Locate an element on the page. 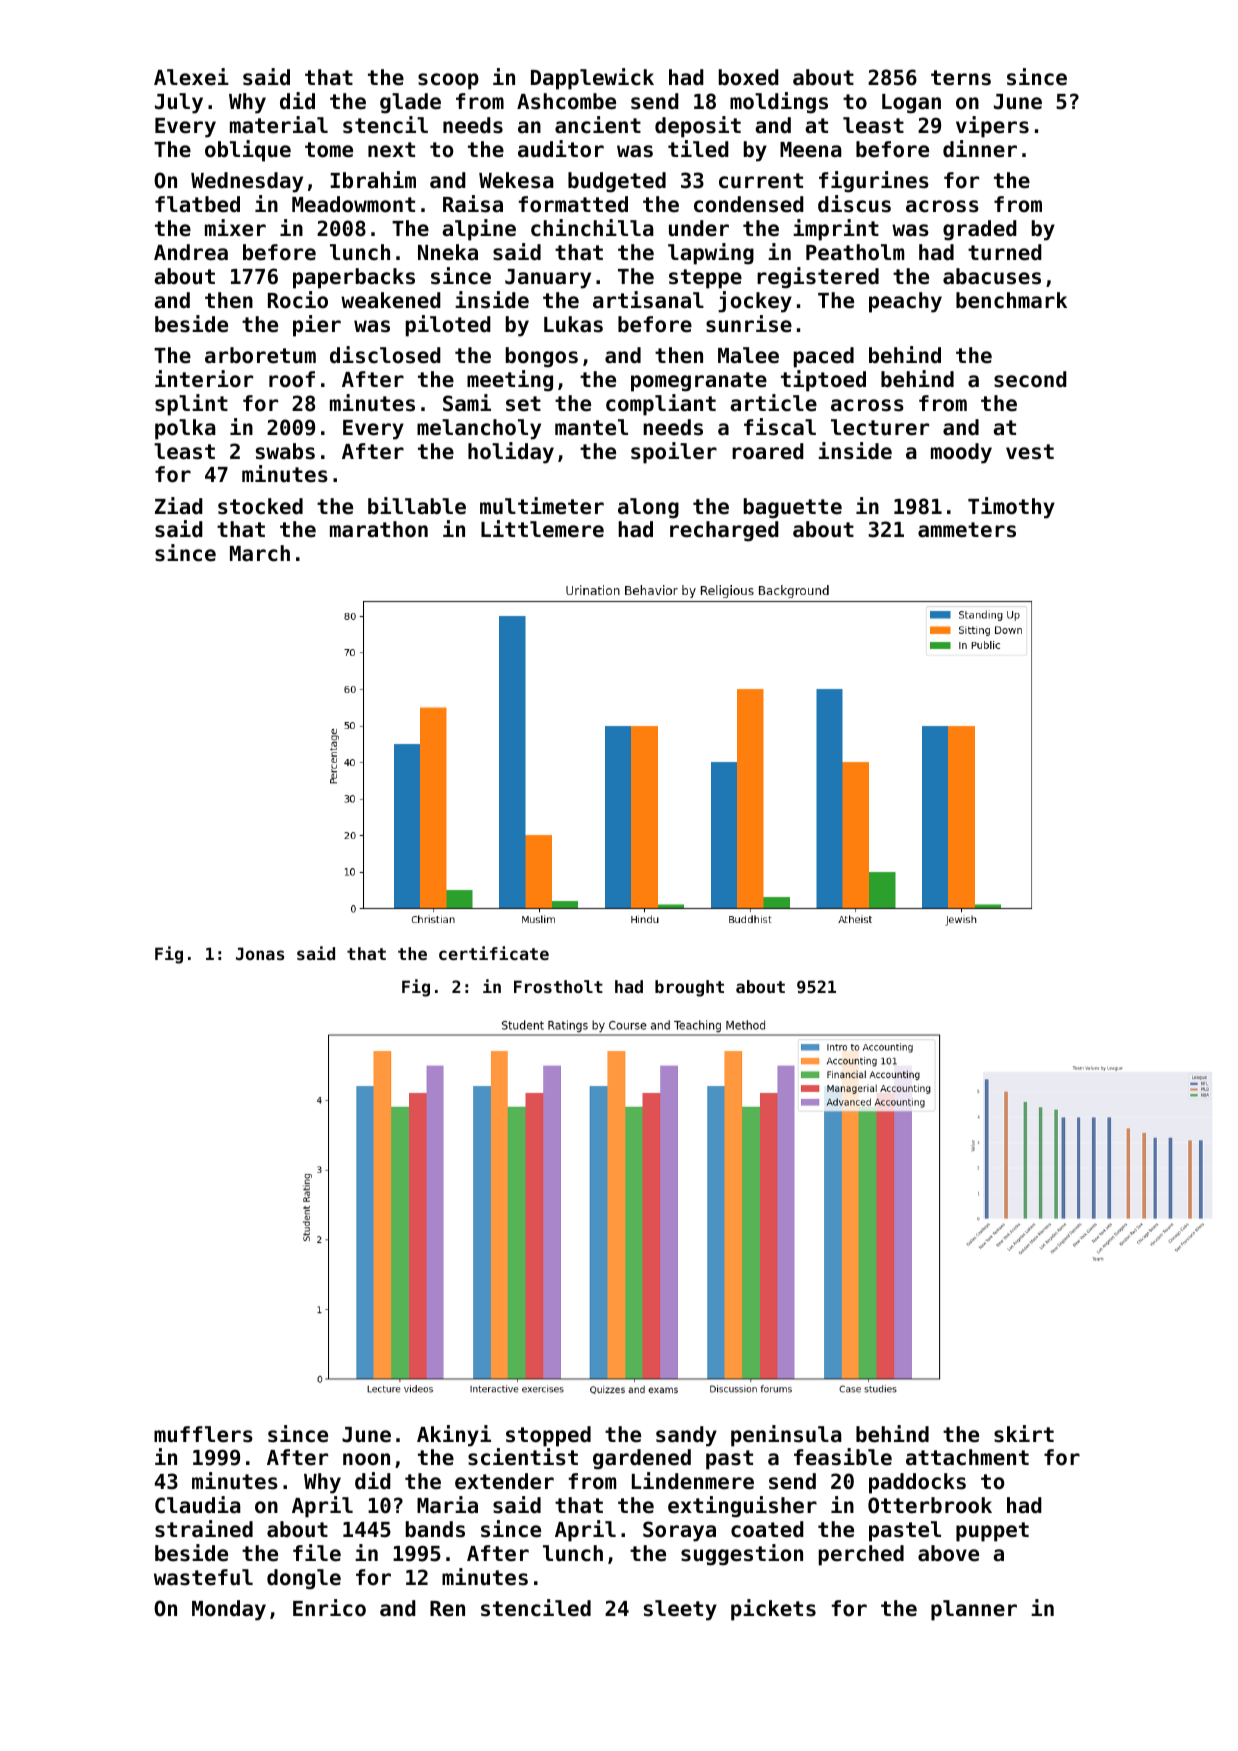  Lindenmere is located at coordinates (693, 1481).
